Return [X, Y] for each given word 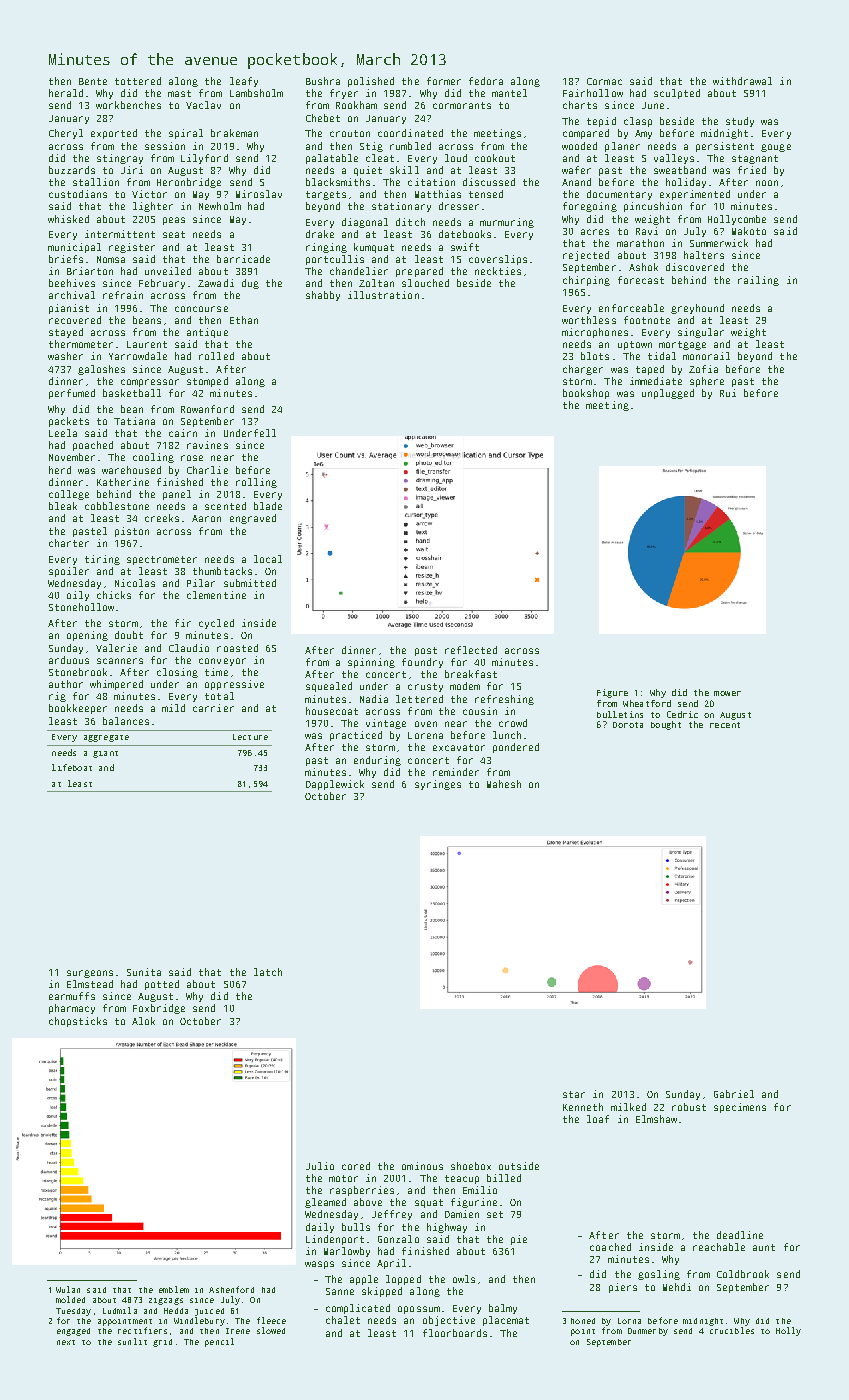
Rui [728, 393]
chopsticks [78, 1022]
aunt [764, 1247]
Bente [93, 81]
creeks [162, 518]
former [444, 81]
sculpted [677, 94]
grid [162, 1343]
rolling [256, 483]
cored [356, 1166]
